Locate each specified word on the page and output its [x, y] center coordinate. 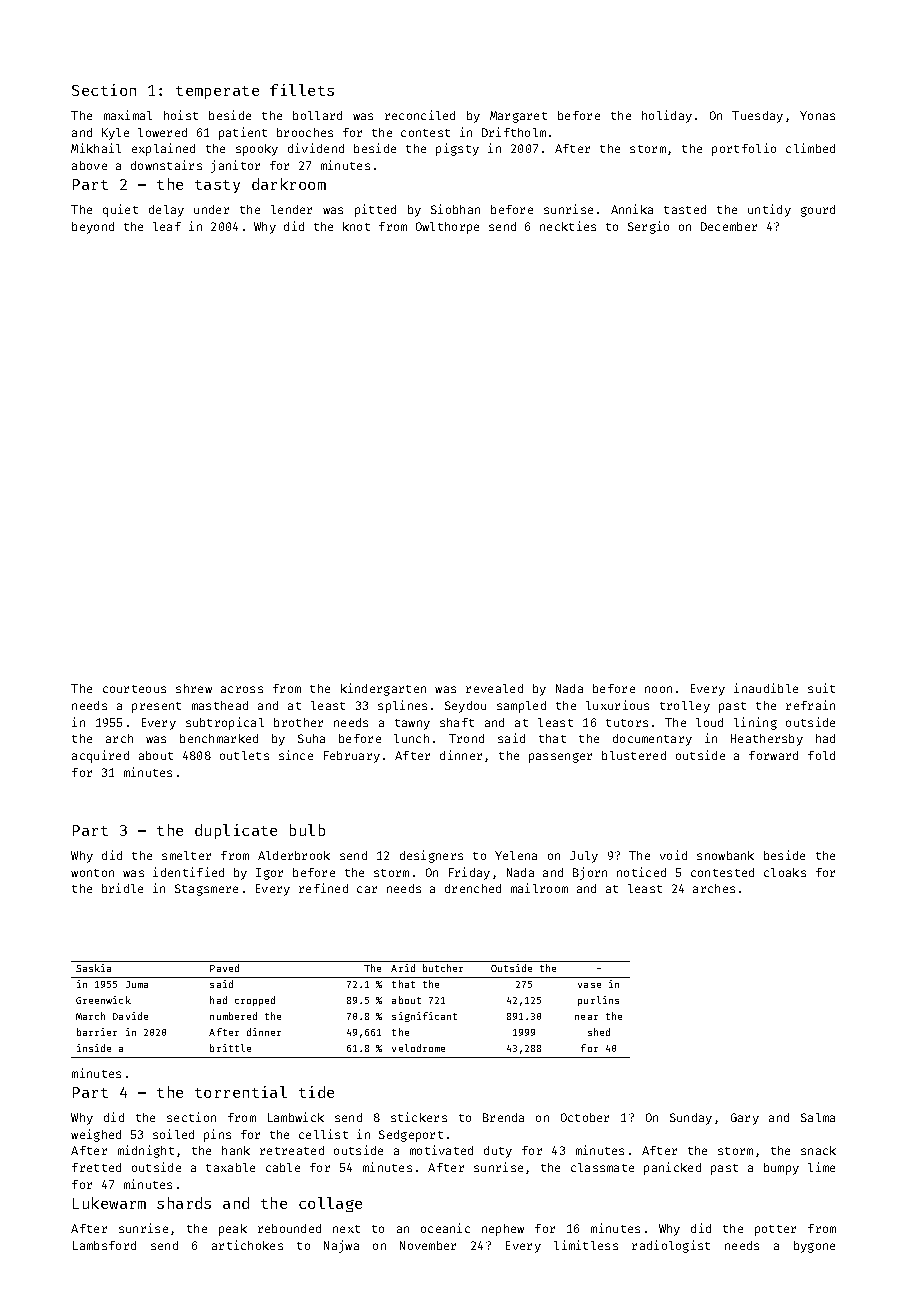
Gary [745, 1119]
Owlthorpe [447, 228]
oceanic [445, 1228]
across [242, 689]
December [729, 226]
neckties [568, 226]
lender [291, 209]
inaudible [766, 688]
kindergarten [383, 689]
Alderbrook [294, 855]
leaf [167, 226]
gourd [818, 211]
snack [818, 1150]
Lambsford [104, 1245]
